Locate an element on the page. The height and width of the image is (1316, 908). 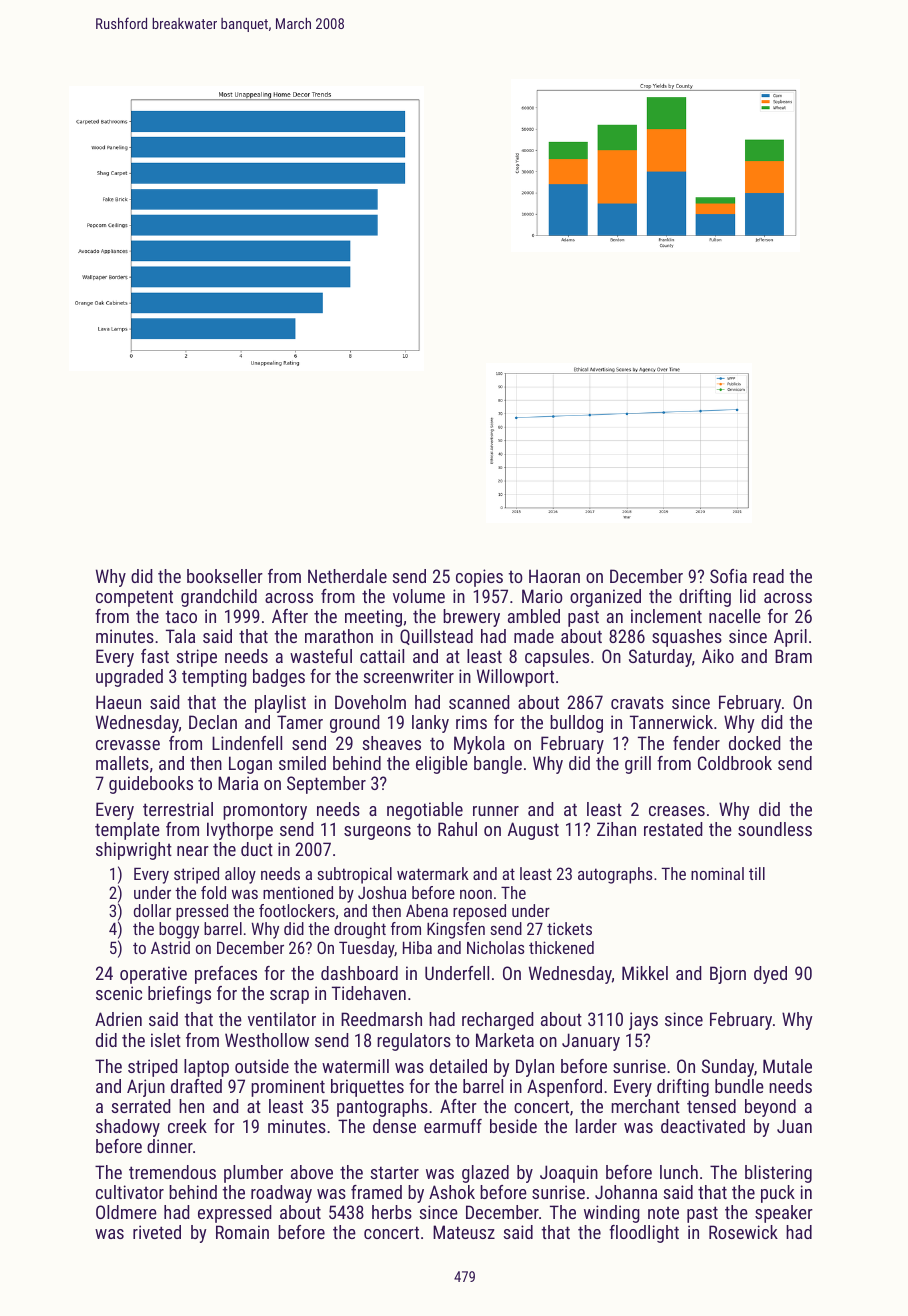
Sofia is located at coordinates (728, 576).
